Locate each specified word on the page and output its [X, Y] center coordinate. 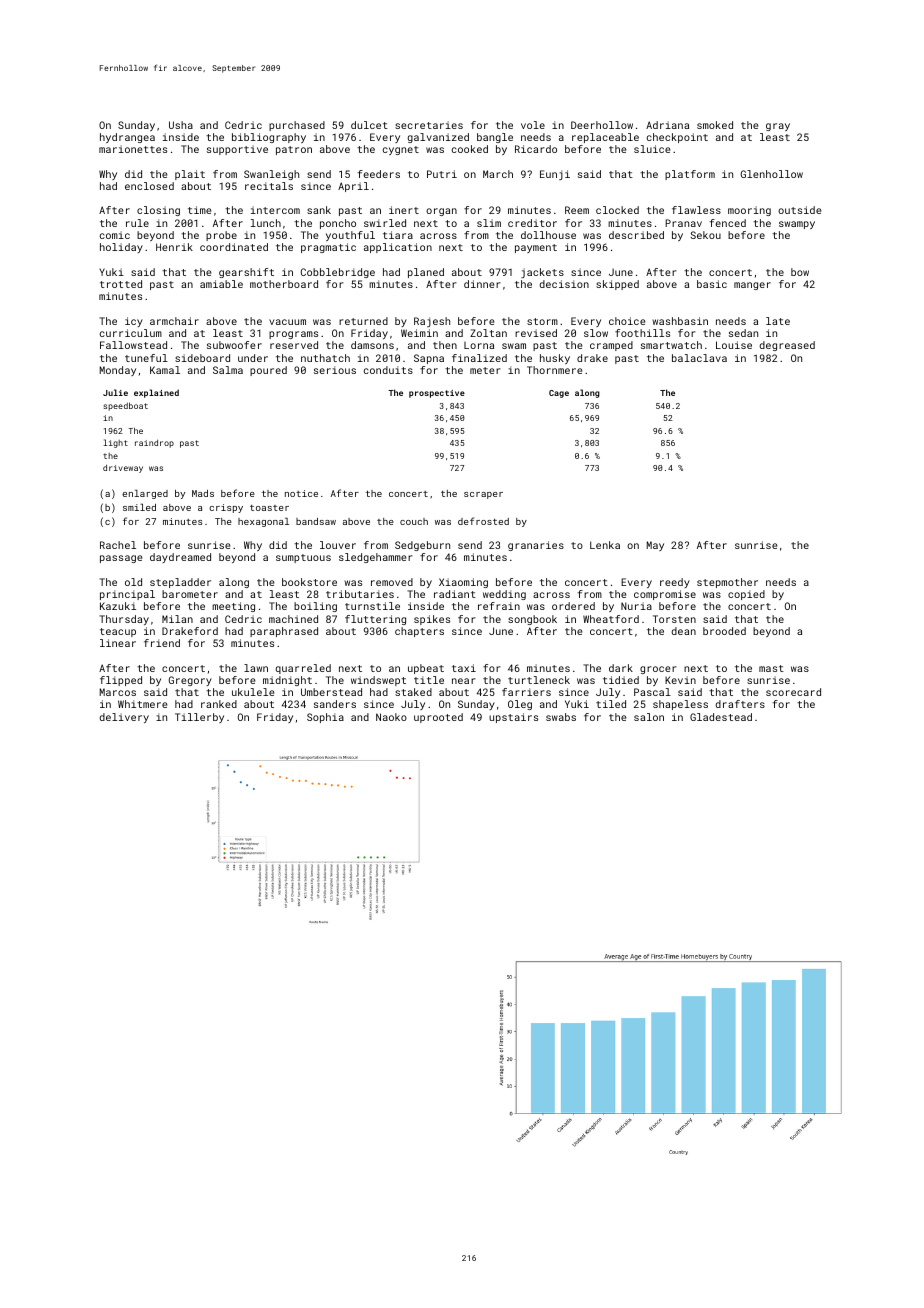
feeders [379, 174]
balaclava [699, 358]
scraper [483, 495]
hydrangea [127, 138]
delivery [124, 718]
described [636, 235]
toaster [269, 508]
